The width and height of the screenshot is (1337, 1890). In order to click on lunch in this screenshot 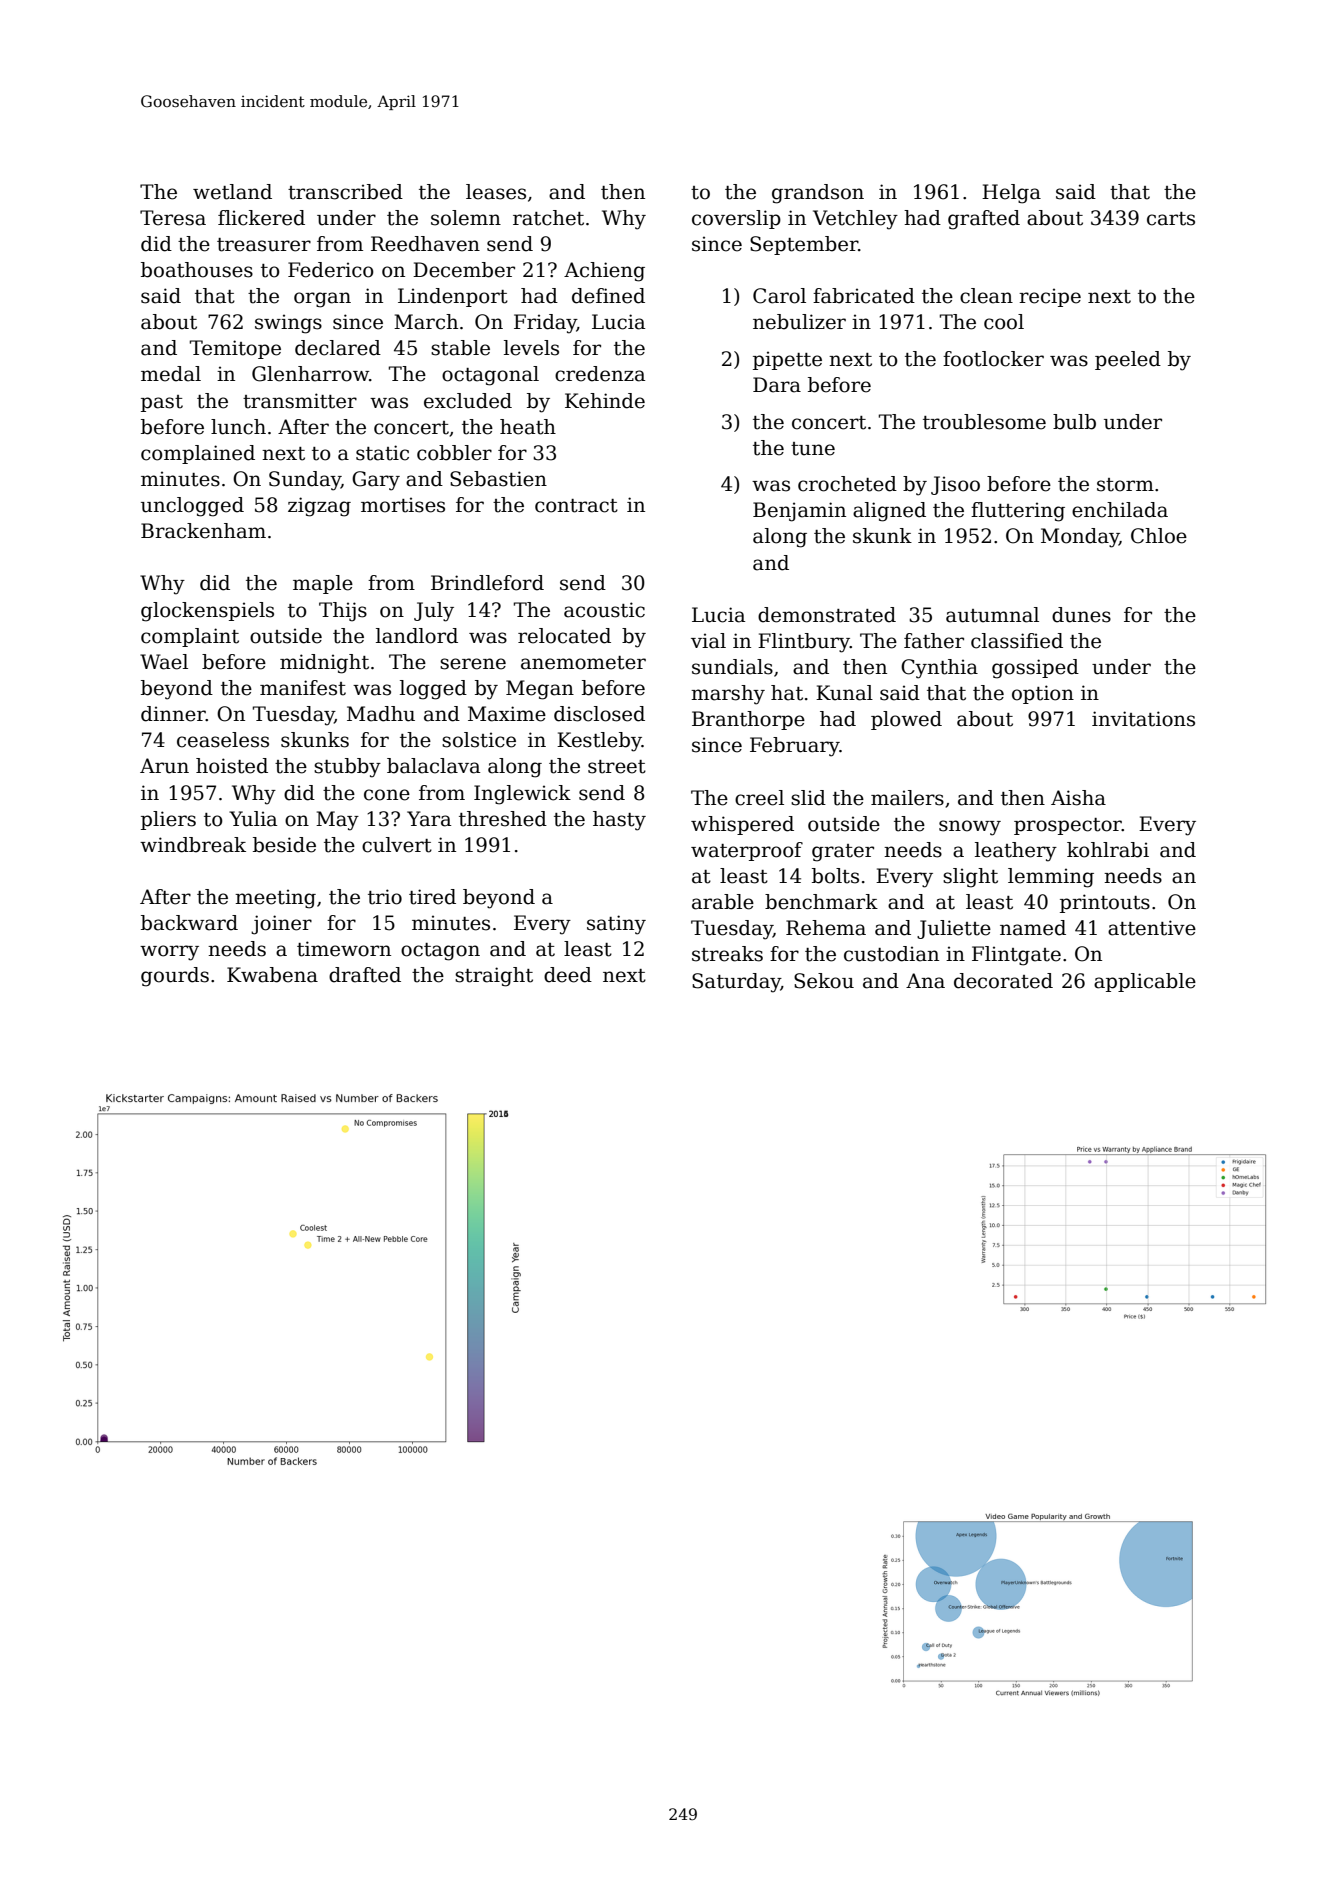, I will do `click(238, 427)`.
